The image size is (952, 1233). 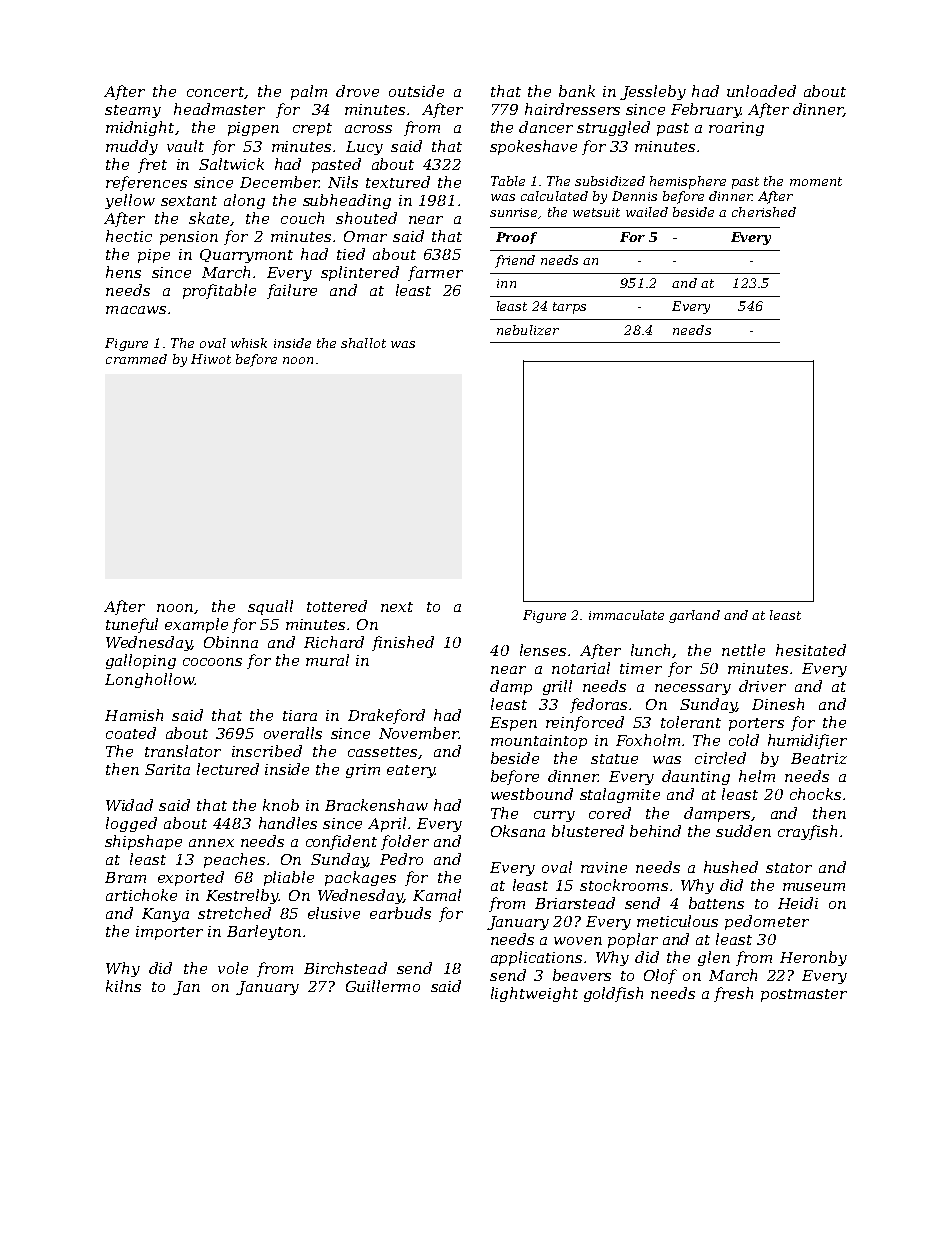 I want to click on kilns, so click(x=123, y=986).
